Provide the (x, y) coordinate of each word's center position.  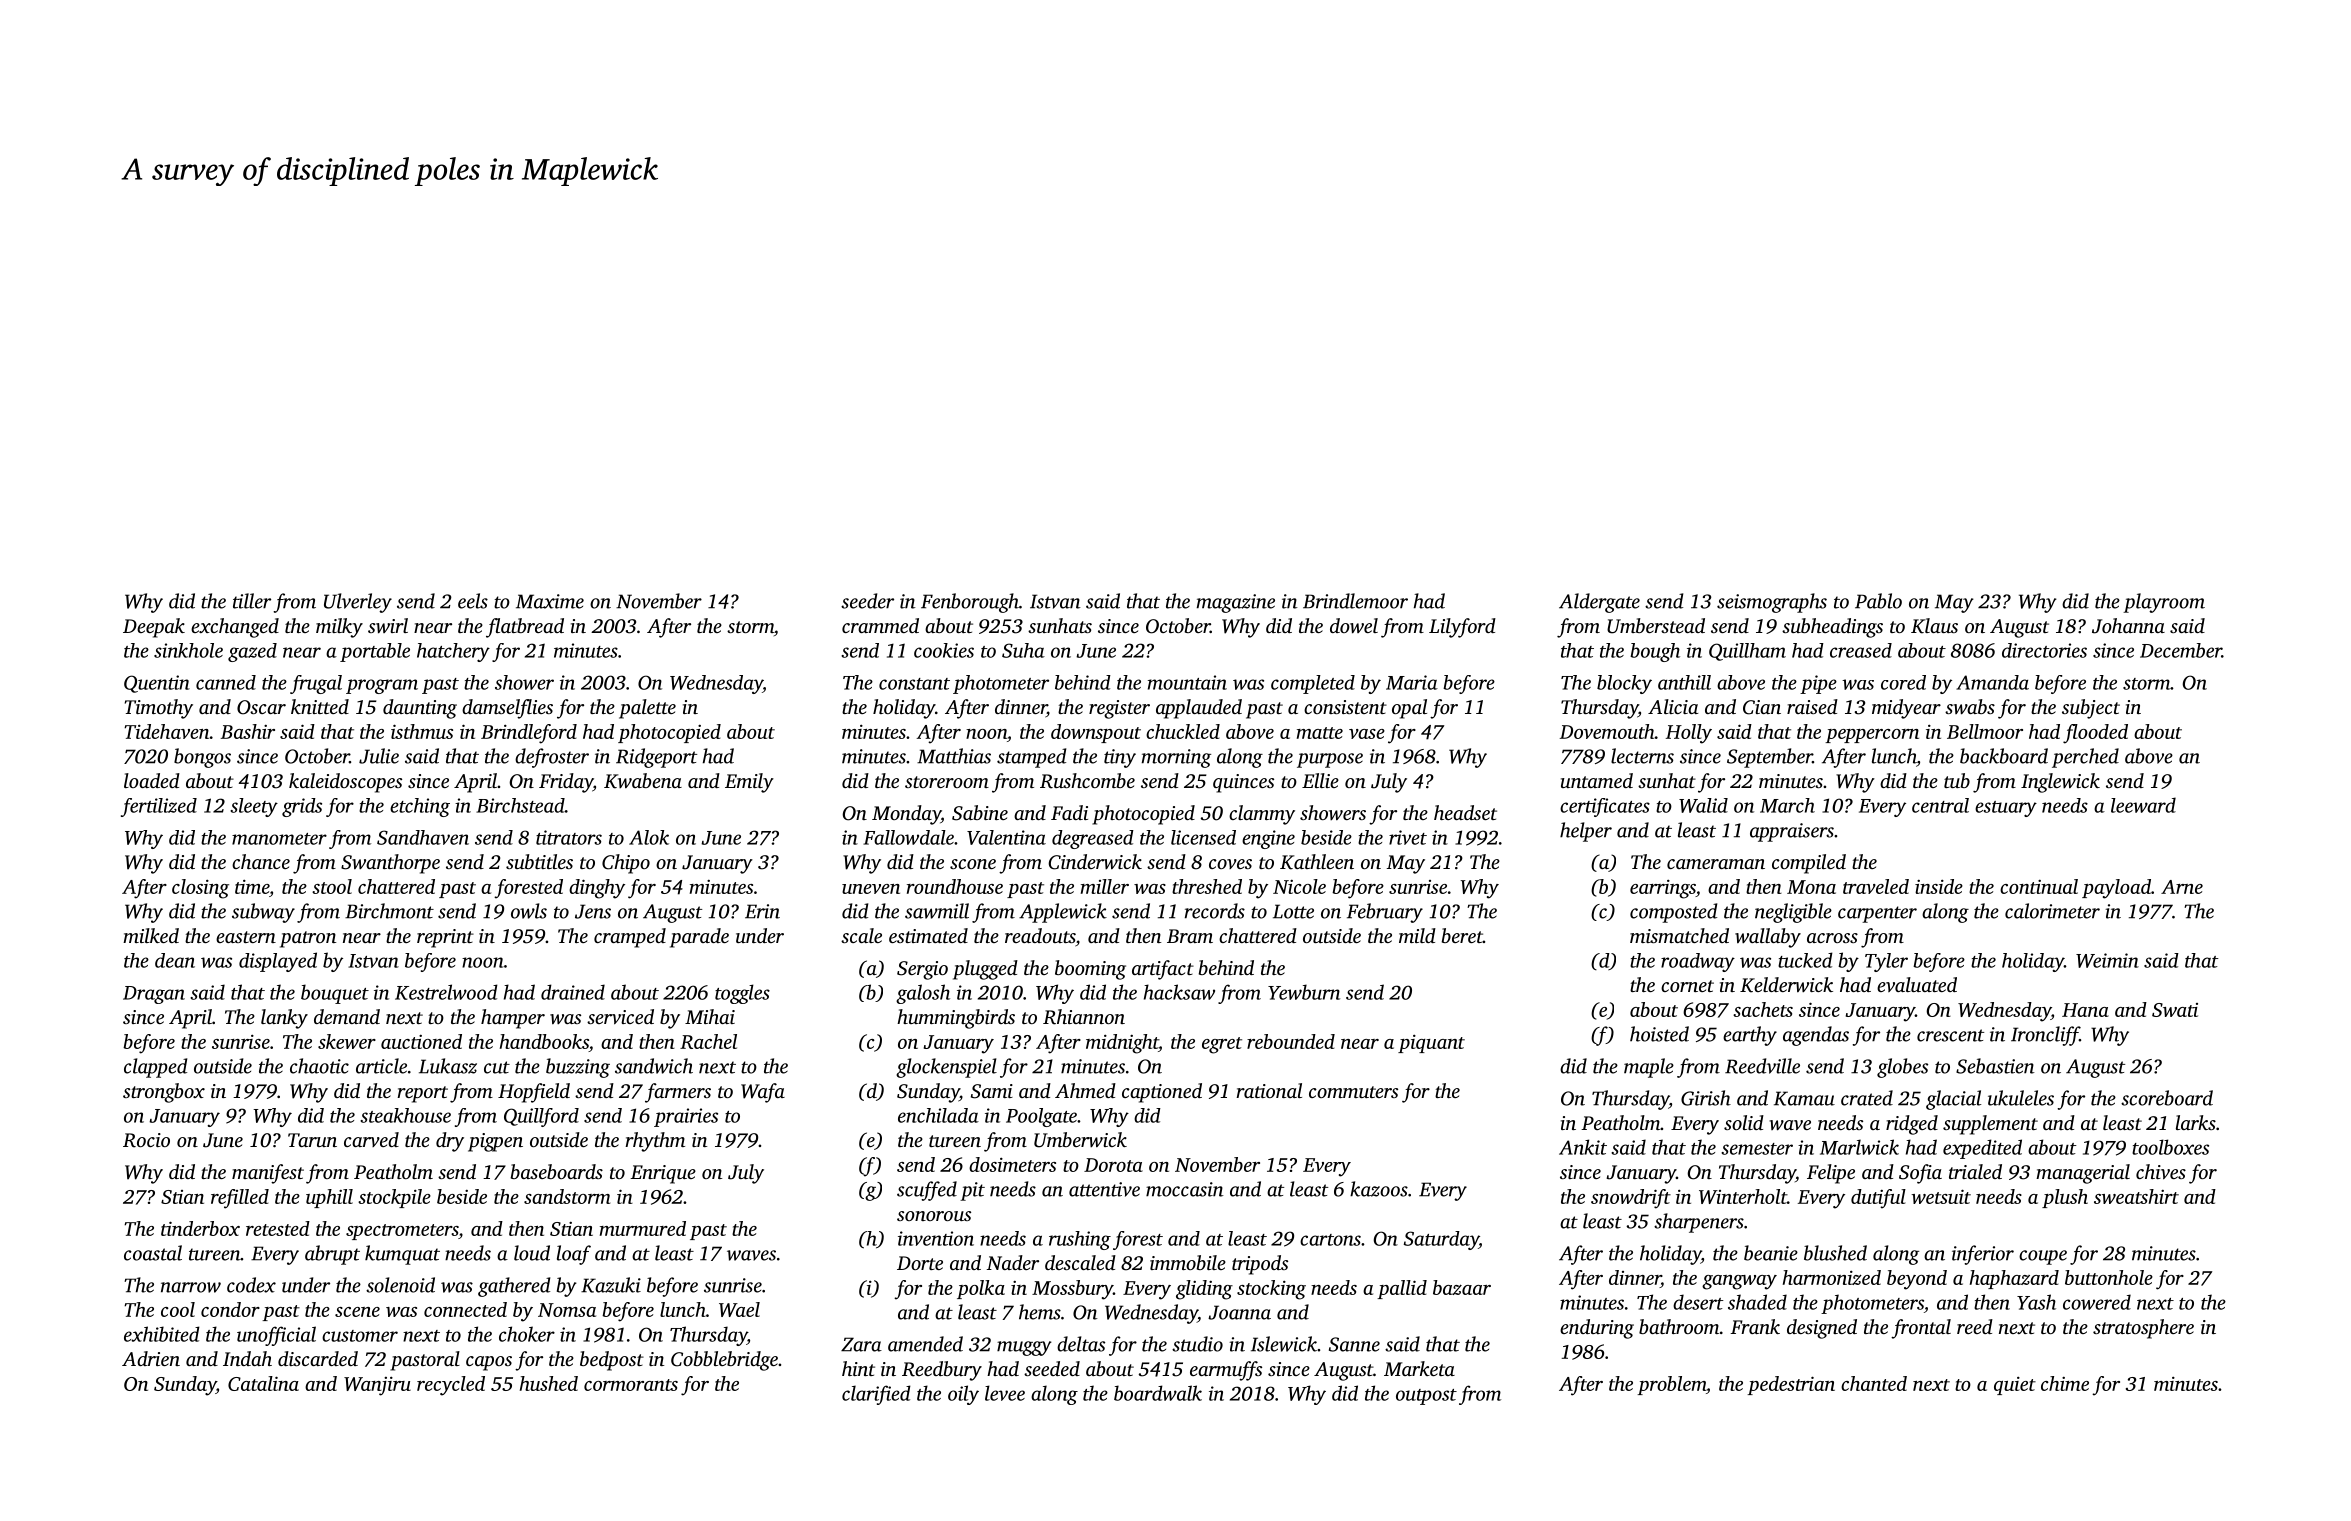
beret (1462, 935)
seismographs (1772, 603)
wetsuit (1941, 1196)
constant (914, 684)
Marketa (1419, 1368)
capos (489, 1363)
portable (375, 652)
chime (2065, 1383)
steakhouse (405, 1115)
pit (972, 1191)
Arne (2182, 887)
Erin (762, 911)
